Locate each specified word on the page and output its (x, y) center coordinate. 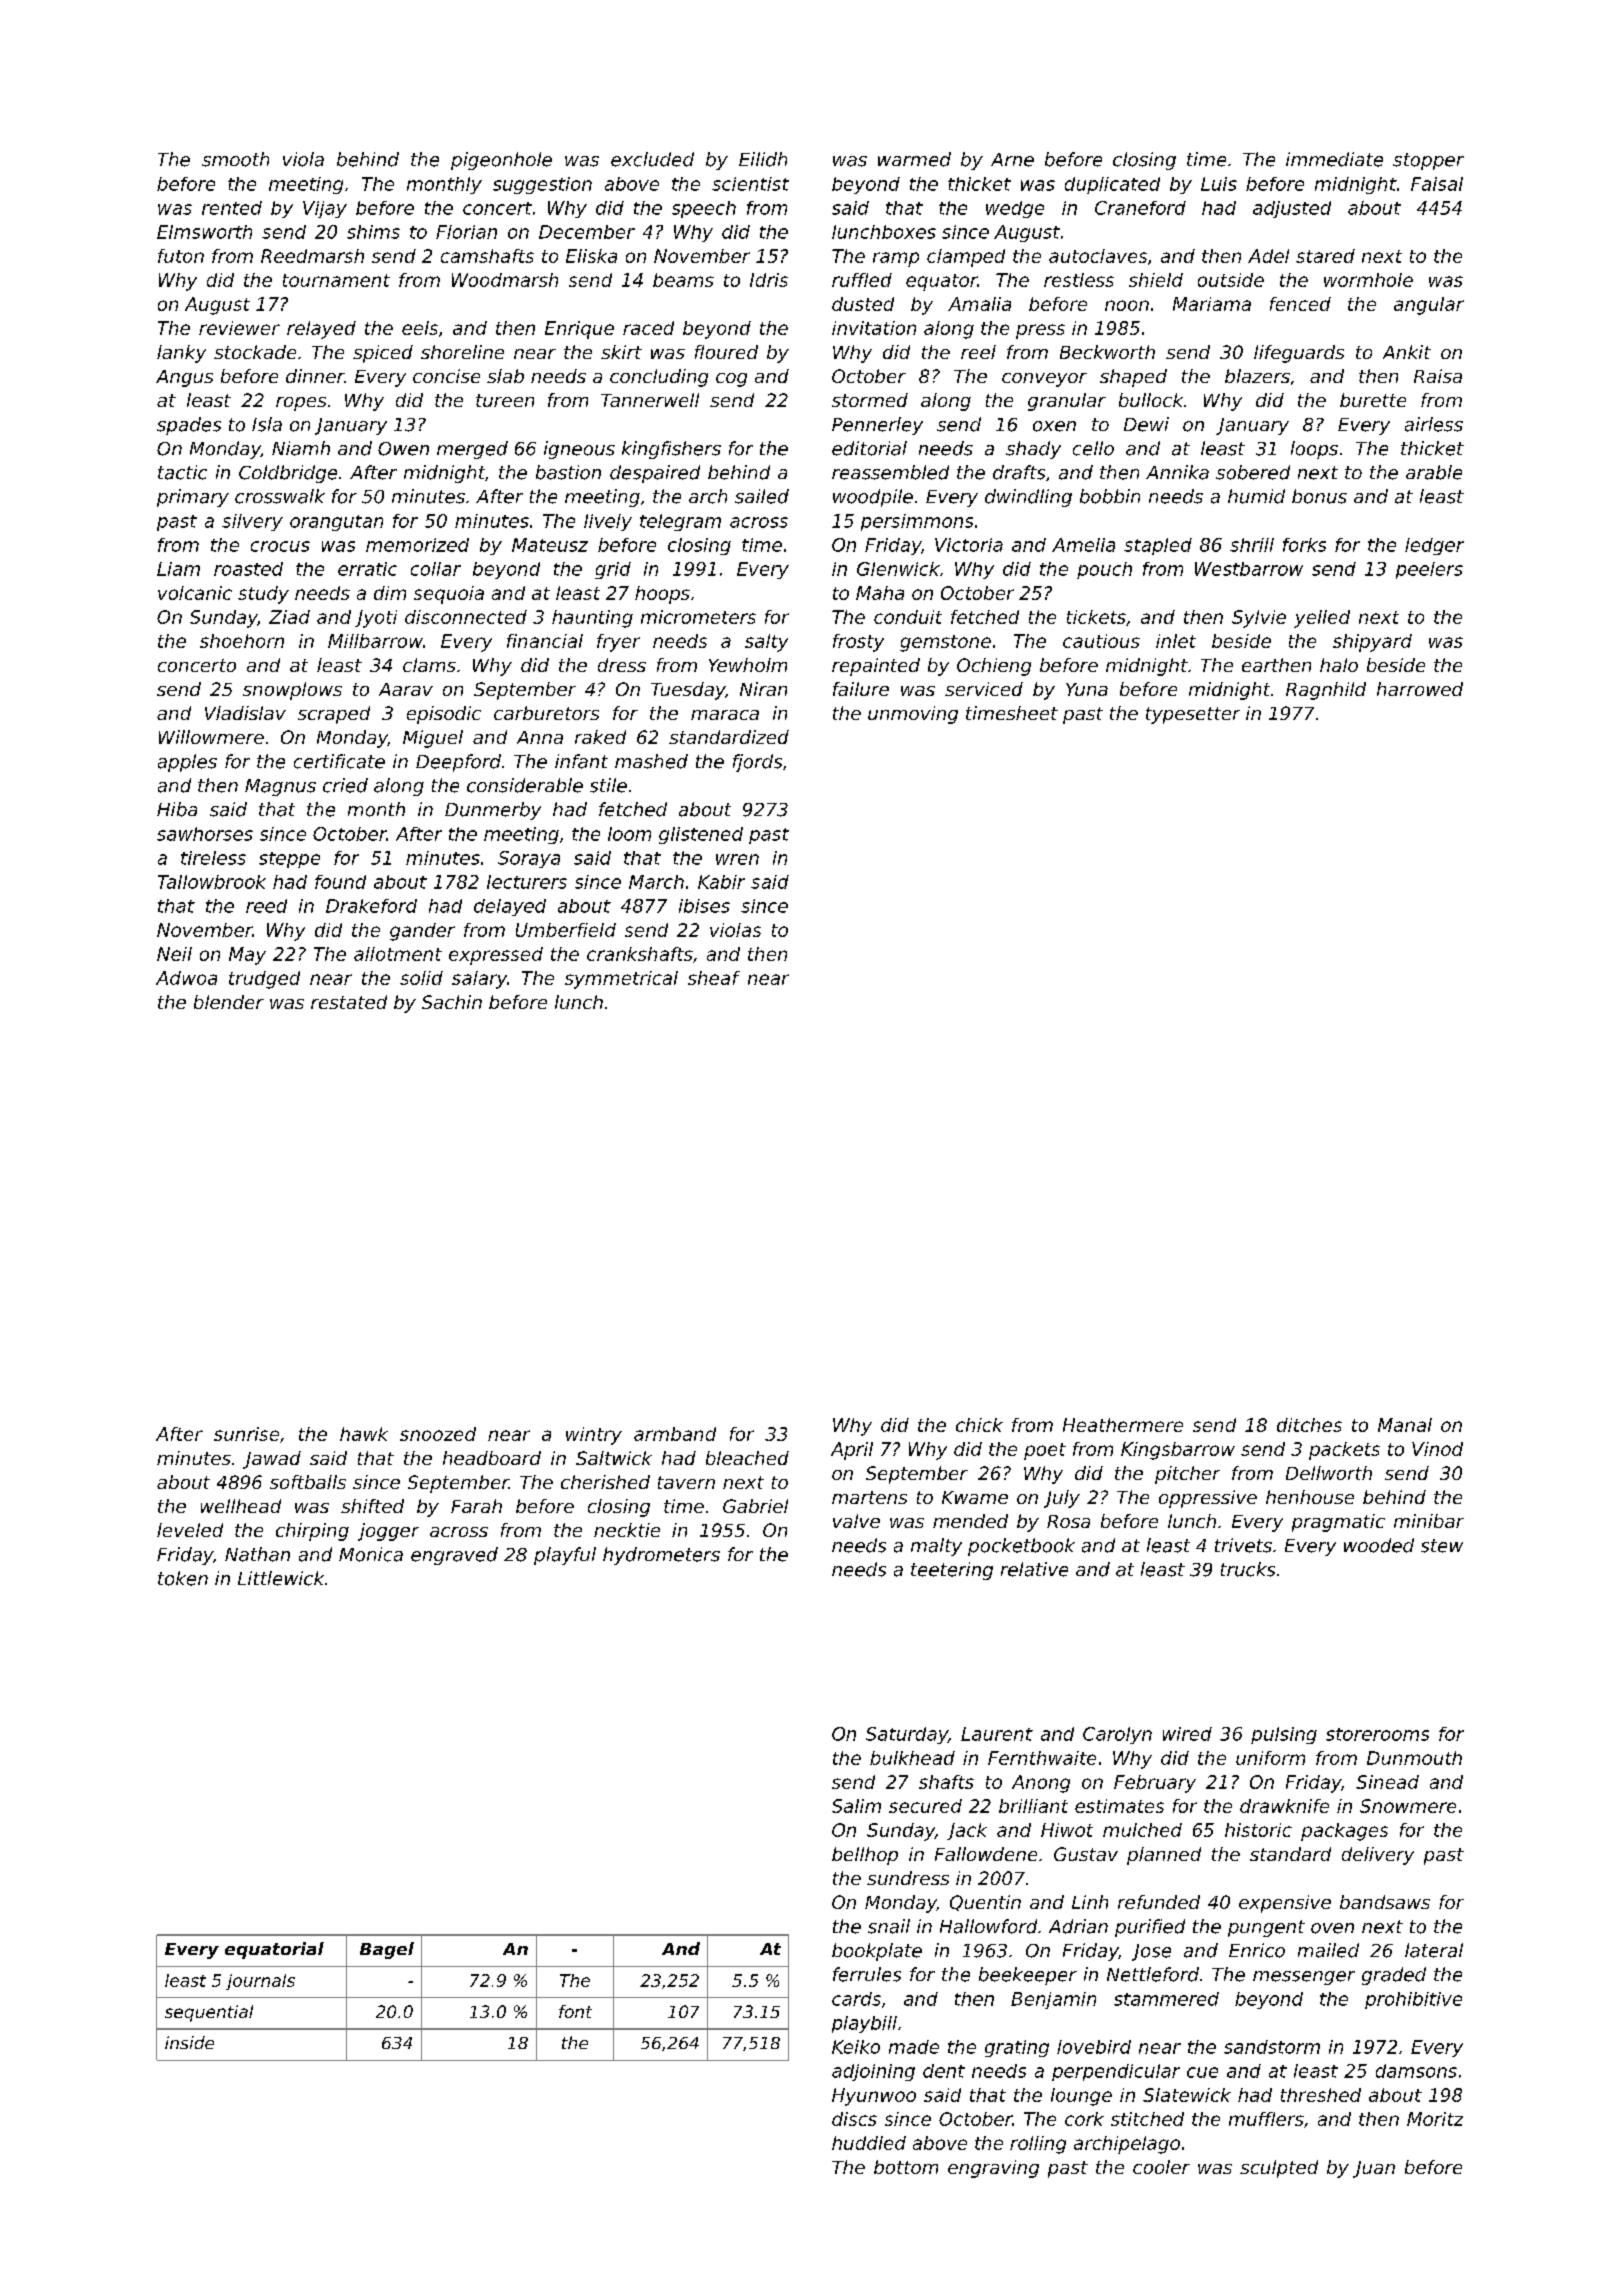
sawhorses (205, 834)
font (575, 2011)
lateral (1434, 1950)
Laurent (997, 1734)
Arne (1012, 160)
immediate (1334, 159)
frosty (858, 643)
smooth (235, 159)
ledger (1434, 546)
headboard (492, 1458)
